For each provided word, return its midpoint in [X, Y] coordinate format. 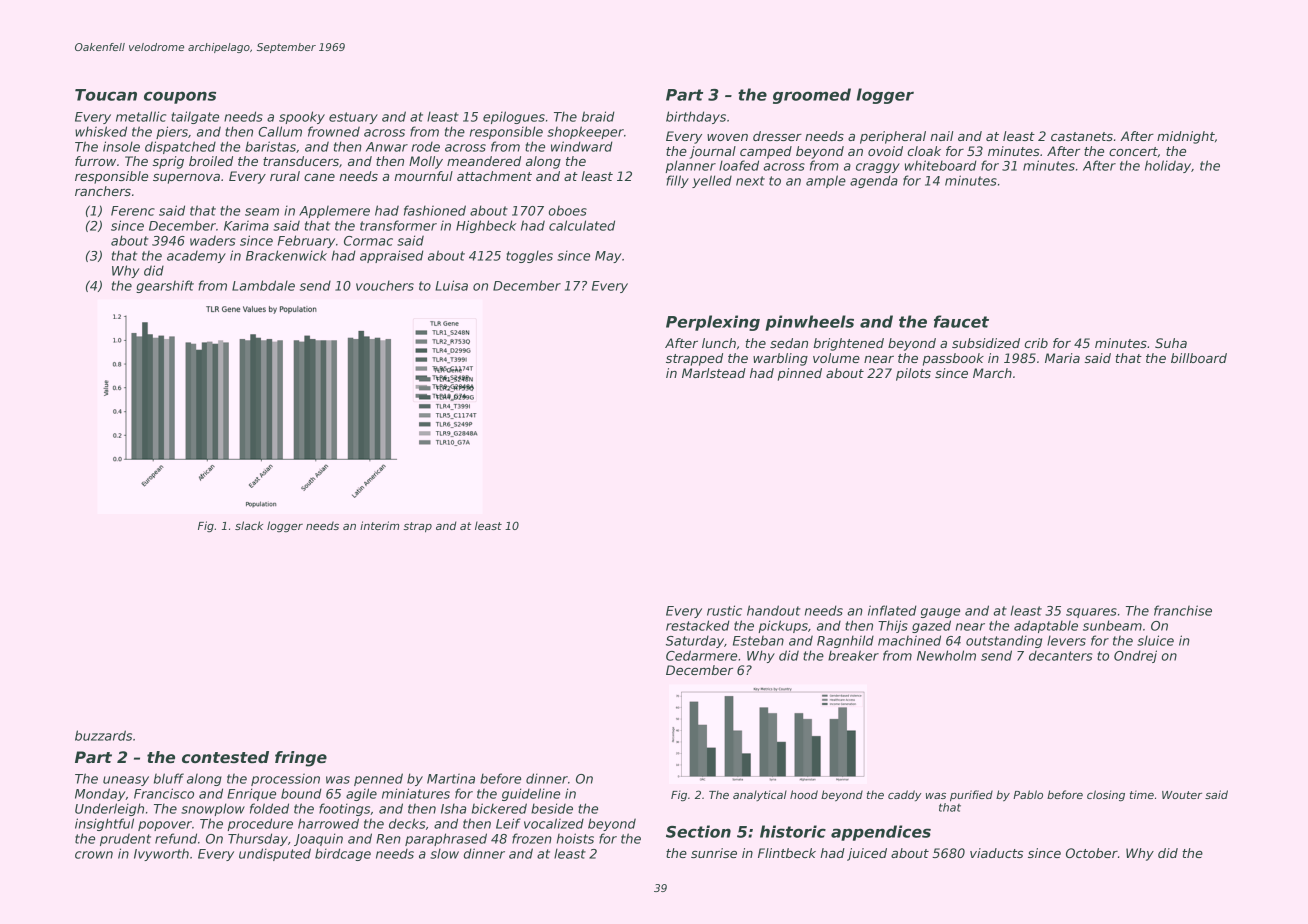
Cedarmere [701, 655]
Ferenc [133, 211]
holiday [1168, 166]
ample [826, 181]
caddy [904, 795]
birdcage [343, 854]
